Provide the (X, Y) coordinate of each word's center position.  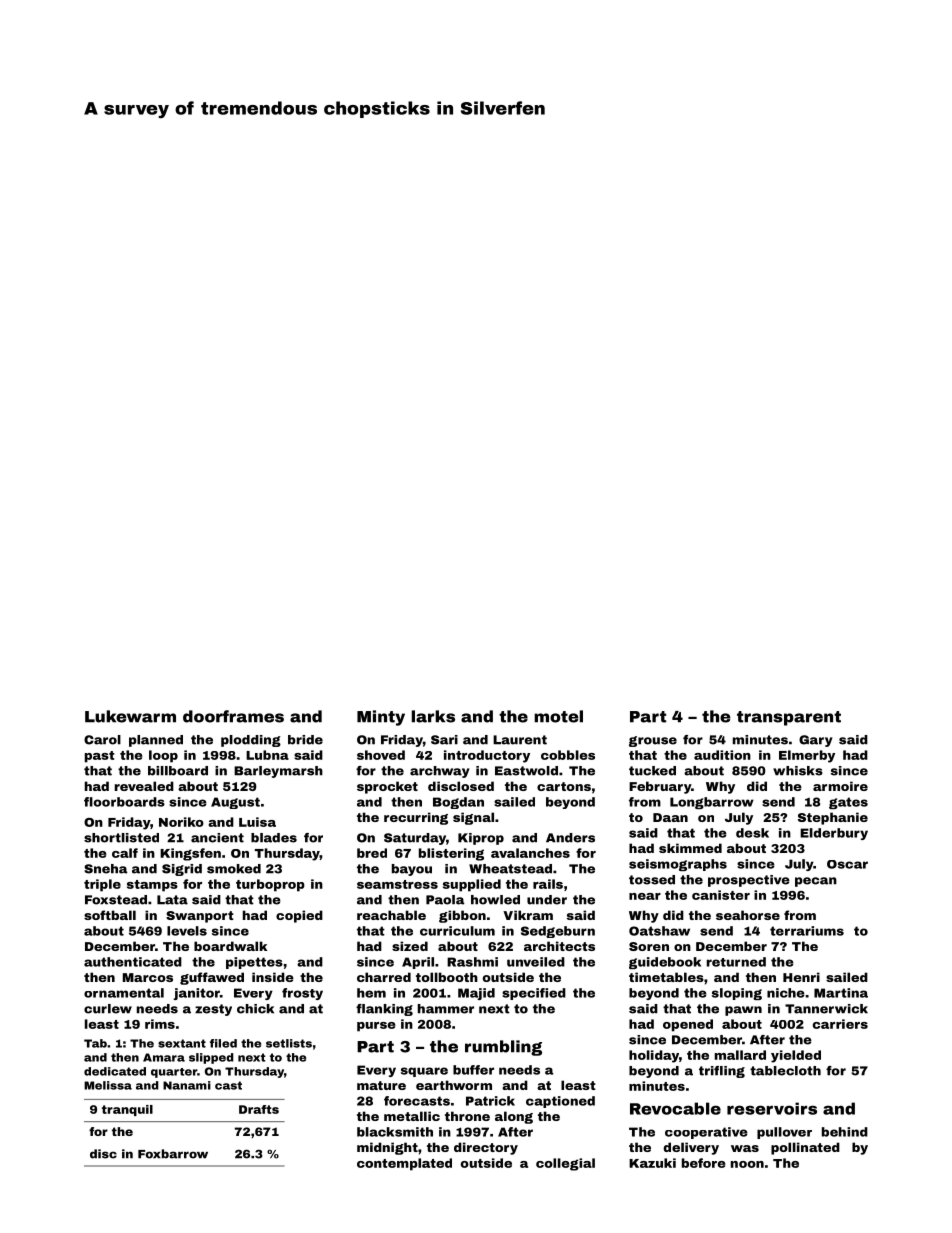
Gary (816, 741)
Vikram (528, 915)
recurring (416, 818)
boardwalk (230, 946)
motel (558, 716)
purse (376, 1027)
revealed (144, 786)
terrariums (807, 931)
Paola (445, 900)
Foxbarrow (173, 1154)
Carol (102, 740)
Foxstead (116, 900)
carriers (840, 1024)
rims (160, 1024)
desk (752, 833)
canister (721, 895)
